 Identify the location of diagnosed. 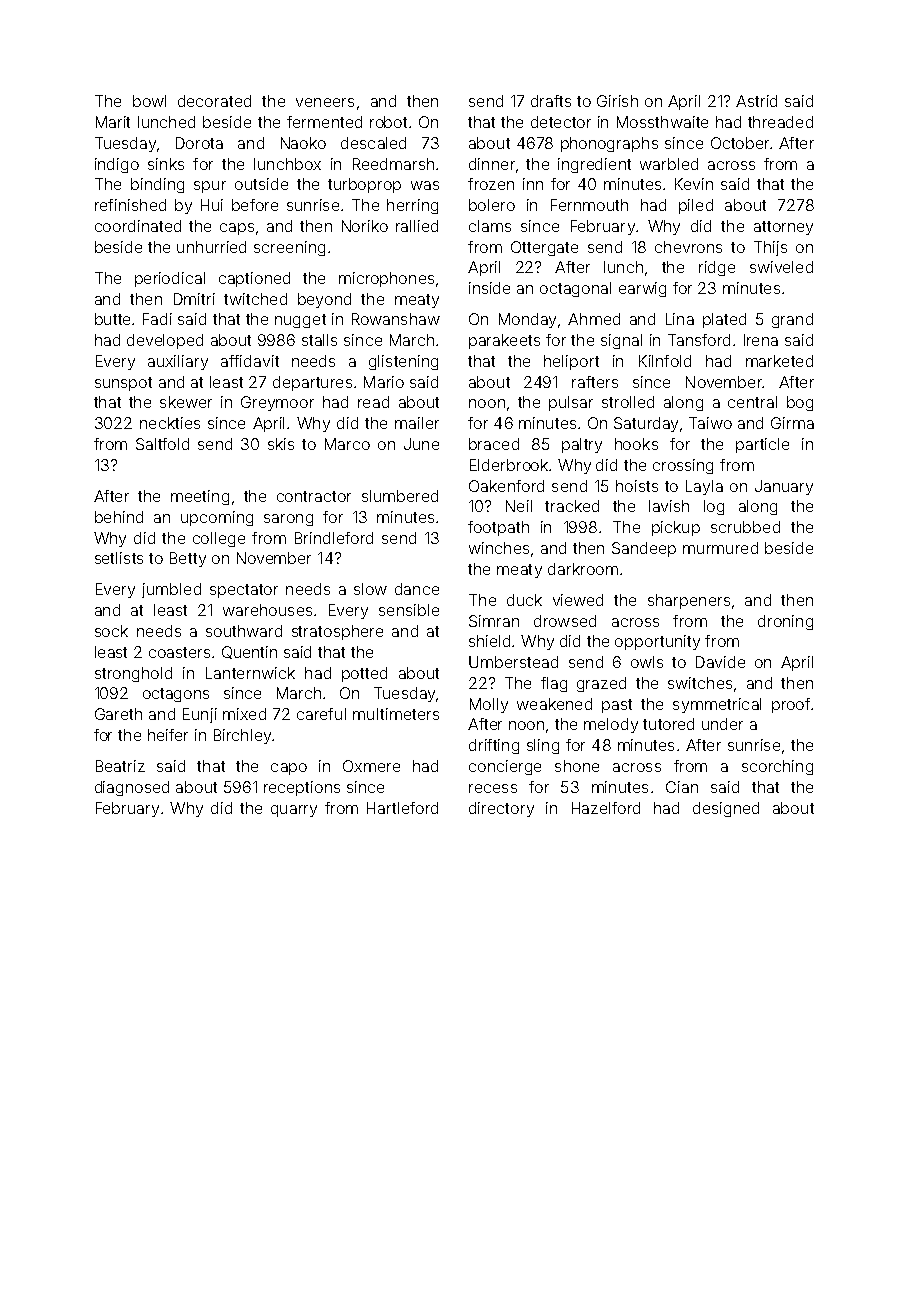
(132, 788).
